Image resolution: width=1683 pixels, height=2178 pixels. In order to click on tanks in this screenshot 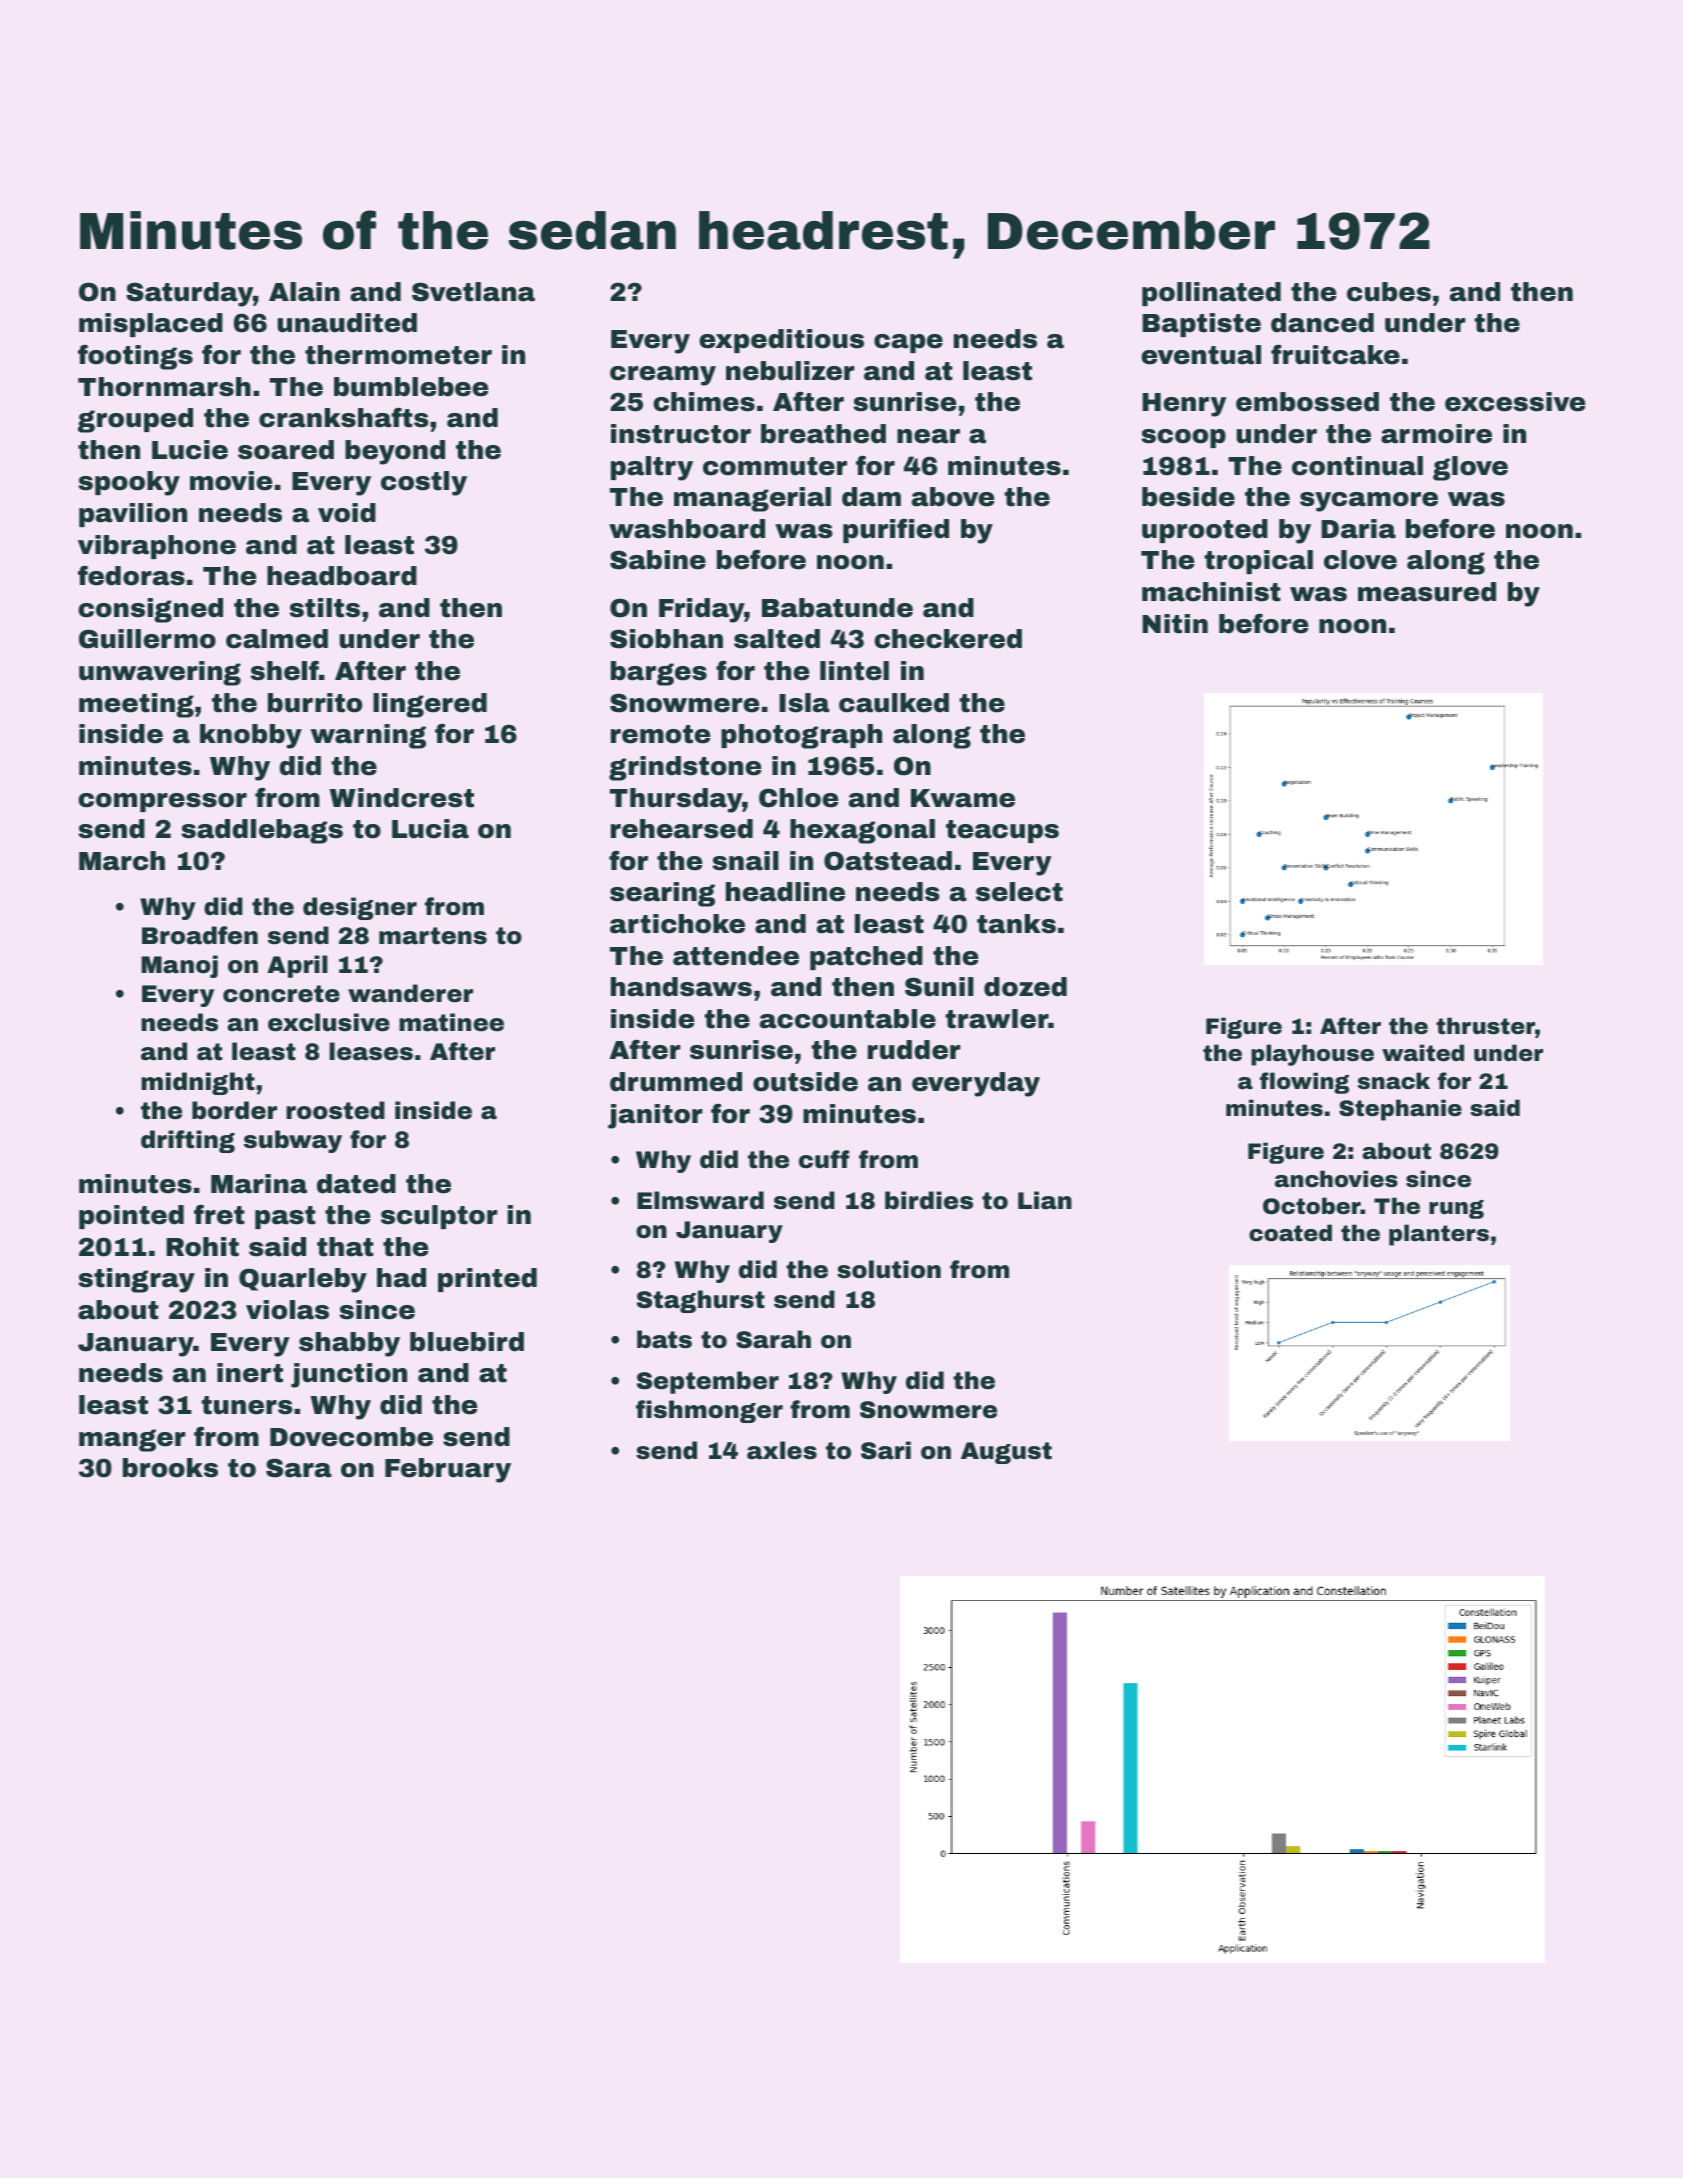, I will do `click(1016, 924)`.
